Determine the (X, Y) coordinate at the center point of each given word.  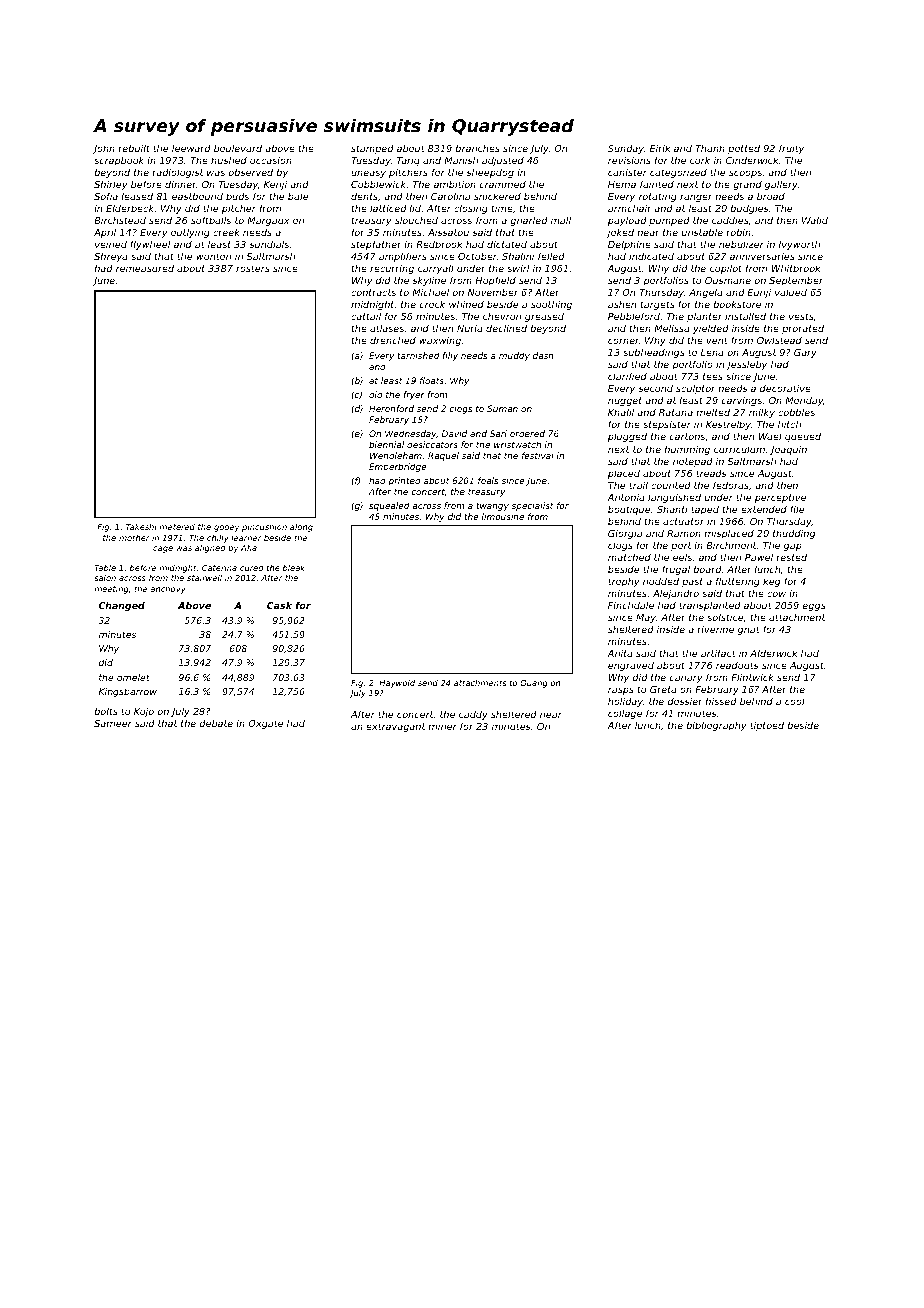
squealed (389, 506)
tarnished (418, 355)
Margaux (268, 221)
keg (771, 582)
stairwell (204, 577)
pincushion (264, 527)
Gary (805, 353)
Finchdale (631, 605)
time (502, 208)
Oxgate (265, 724)
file (797, 509)
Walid (815, 220)
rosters (253, 268)
